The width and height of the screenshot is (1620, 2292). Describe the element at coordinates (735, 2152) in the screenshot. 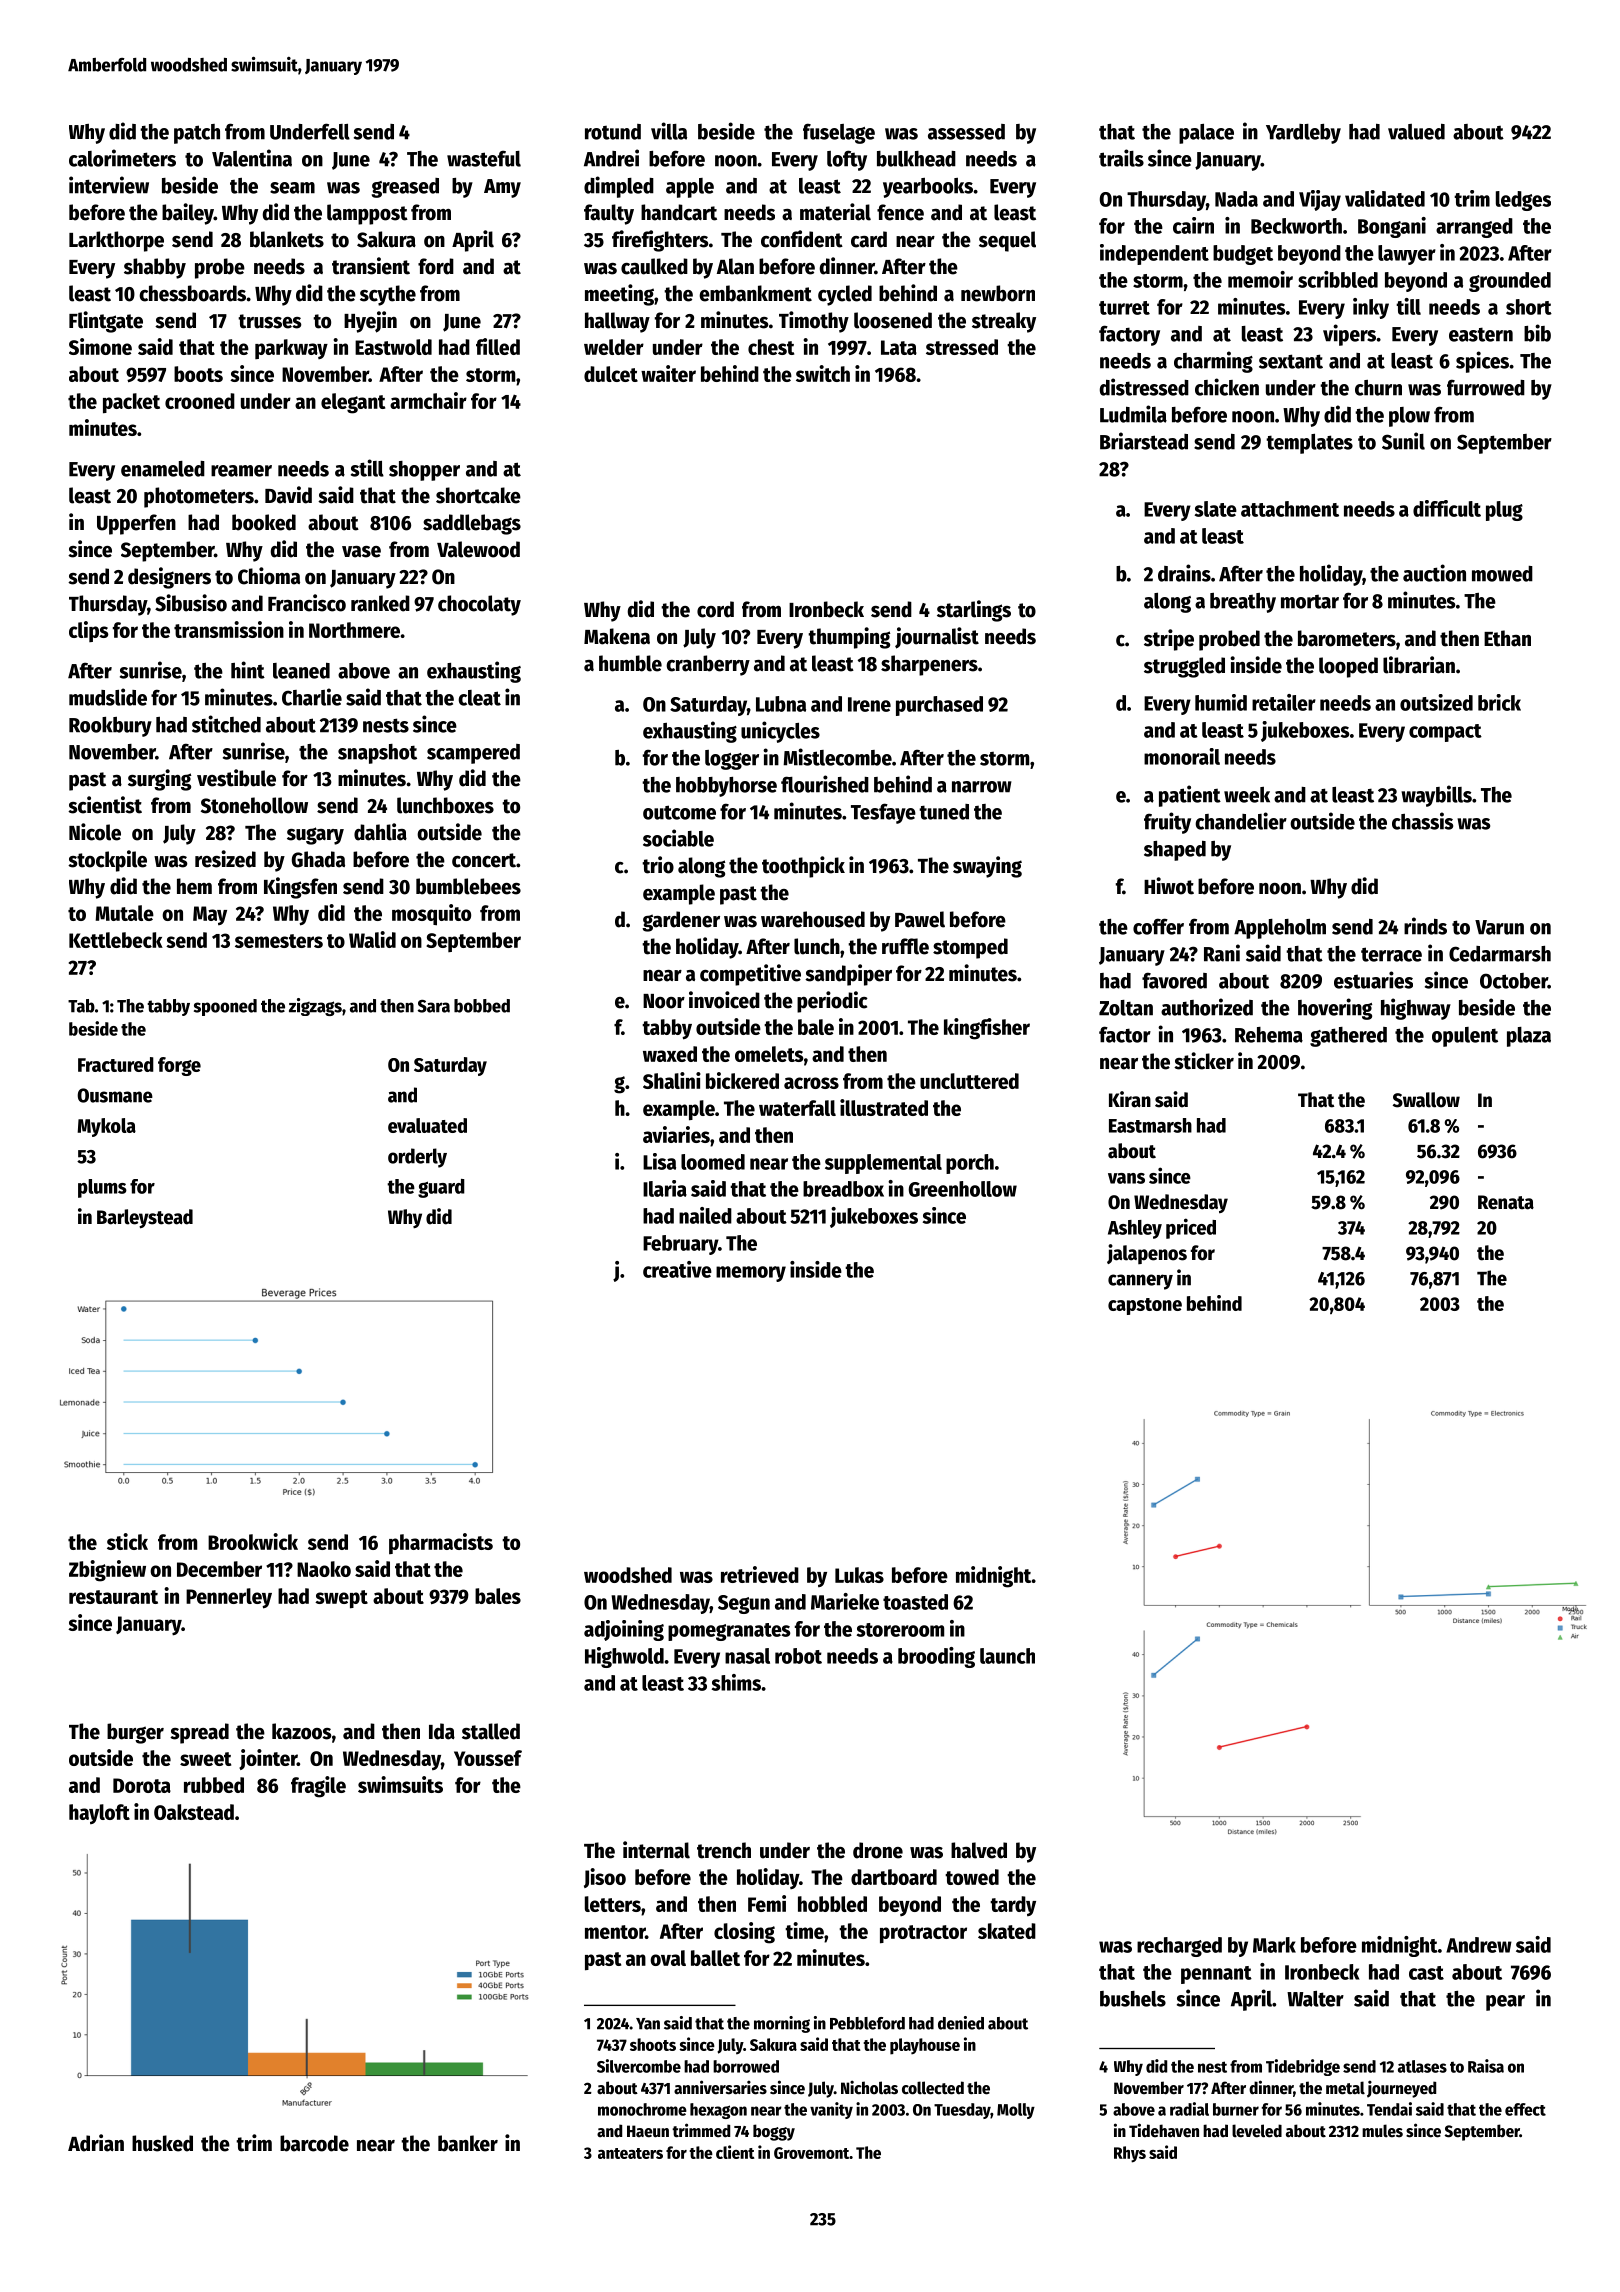

I see `client` at that location.
